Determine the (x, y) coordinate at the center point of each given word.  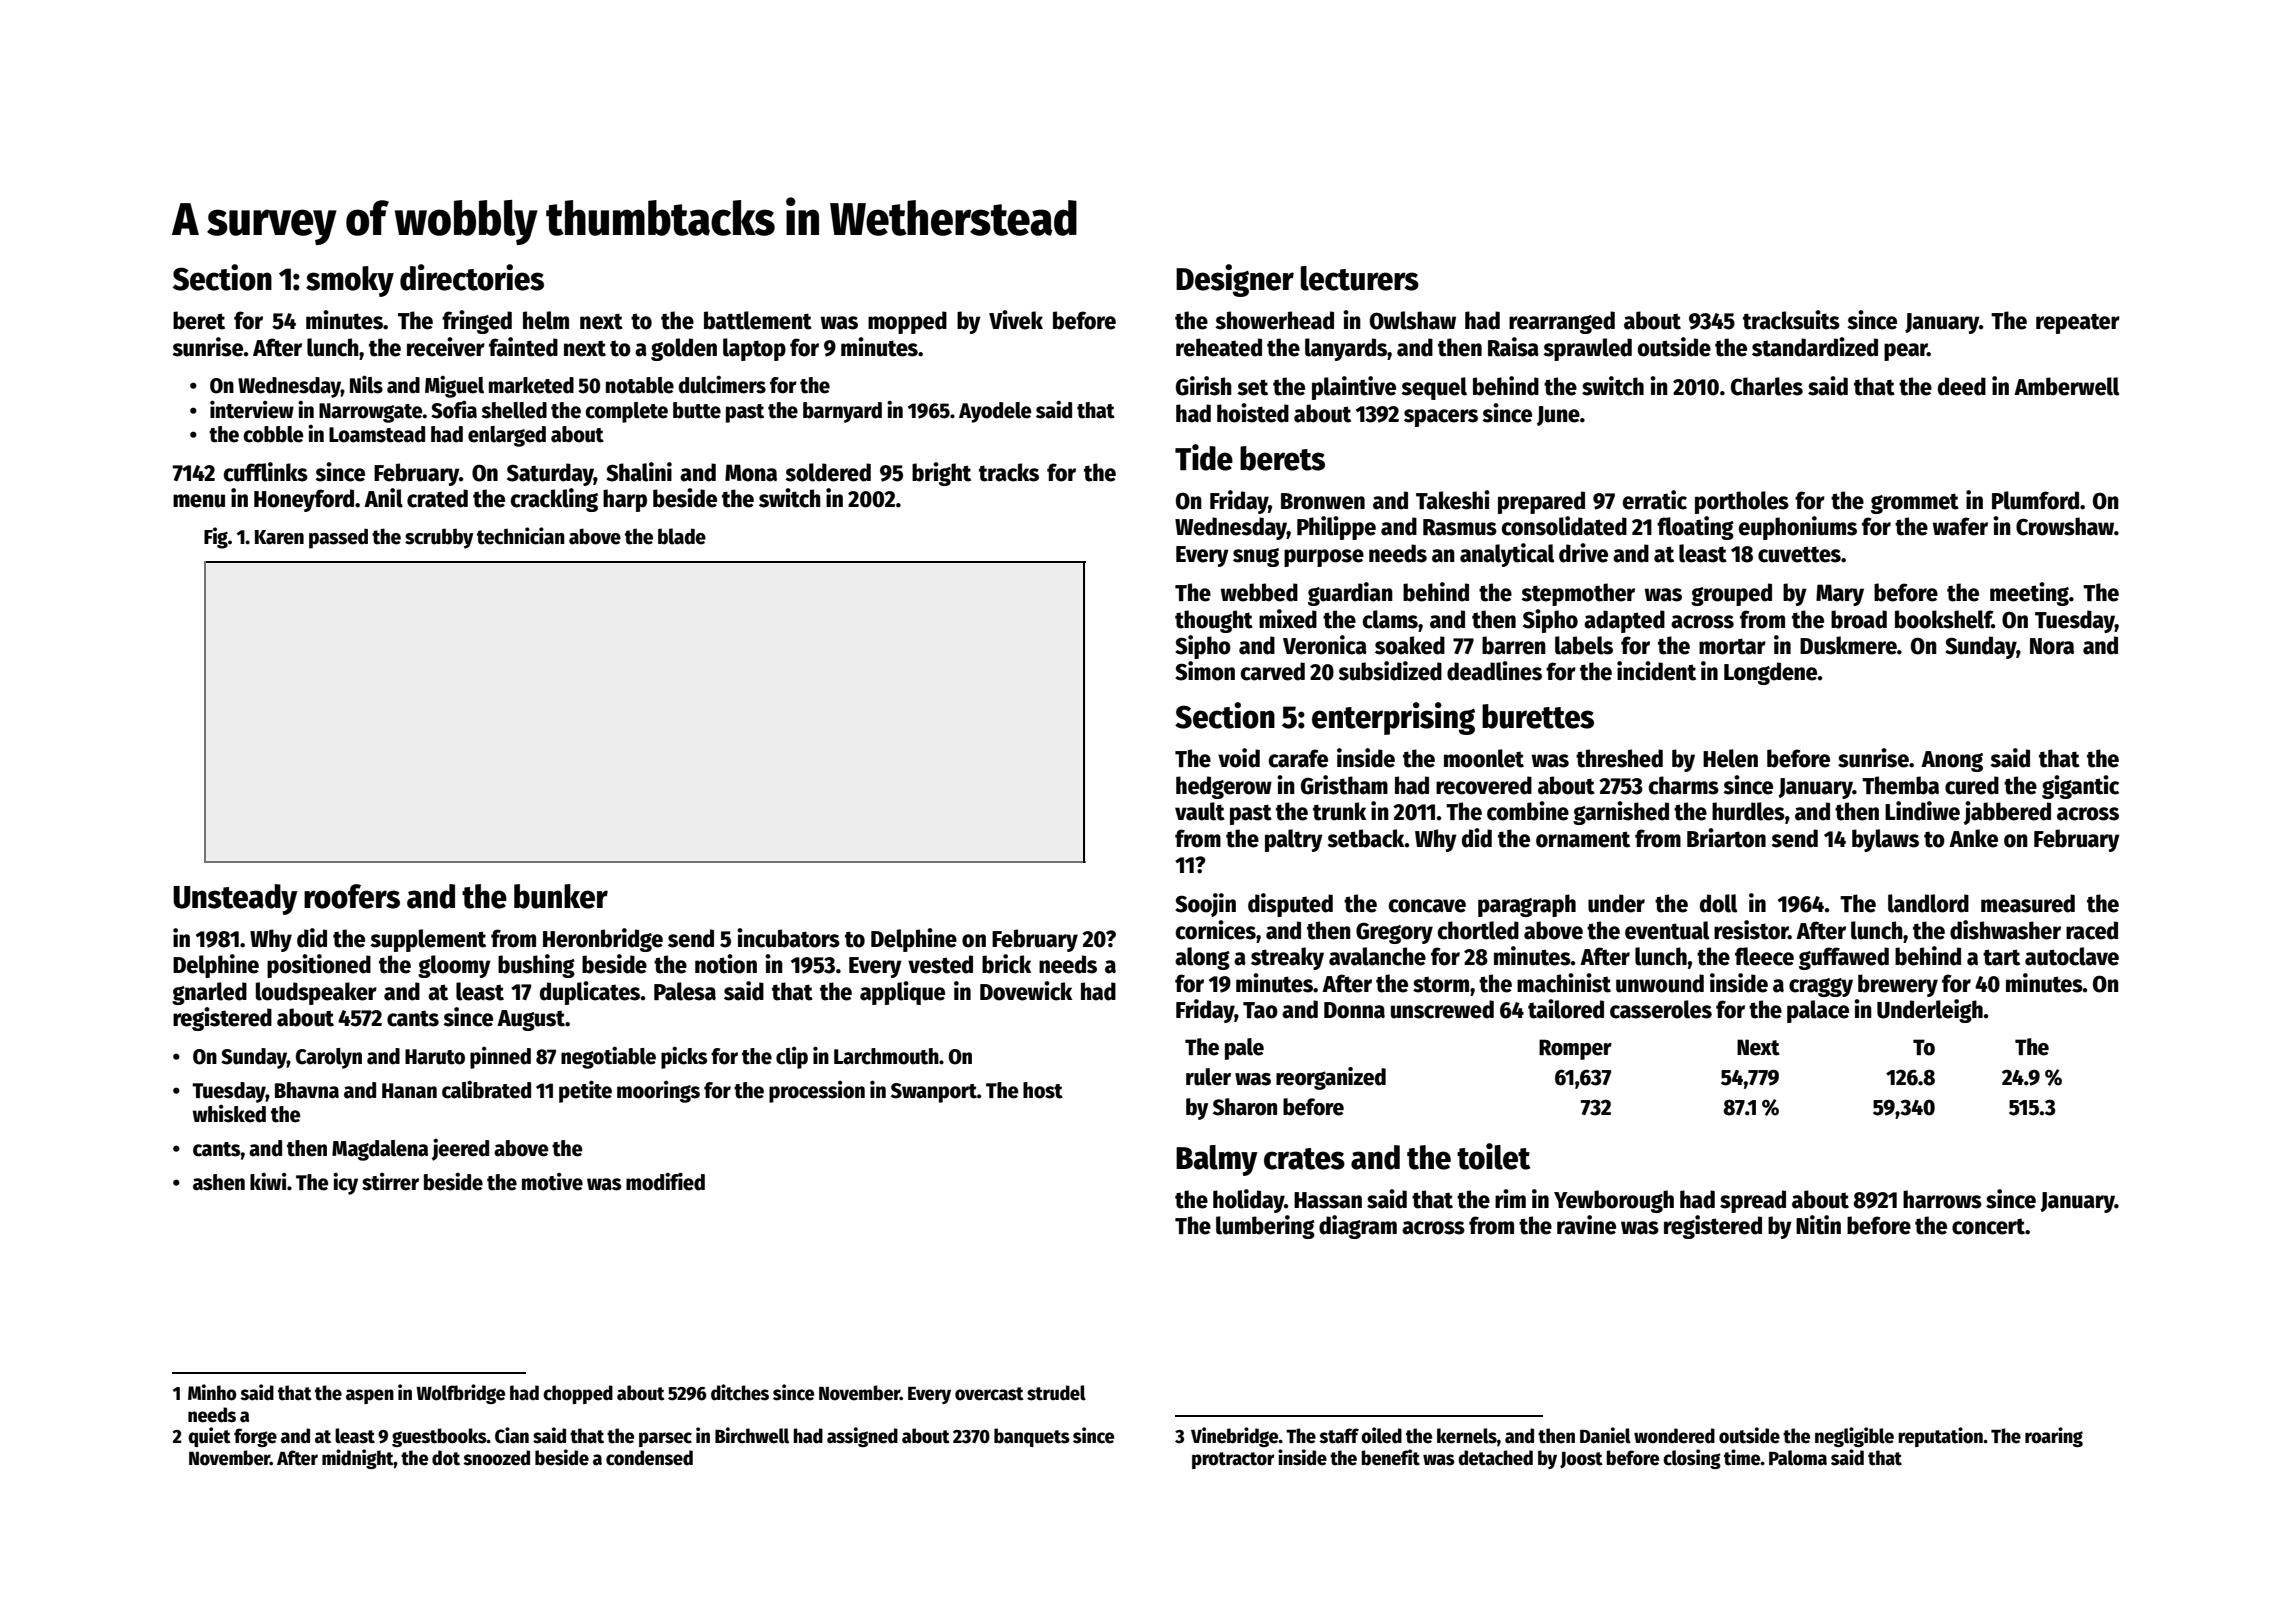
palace (1818, 1011)
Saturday (550, 474)
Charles (1767, 386)
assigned (862, 1437)
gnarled (209, 993)
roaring (2054, 1437)
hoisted (1253, 413)
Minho (212, 1392)
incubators (788, 938)
